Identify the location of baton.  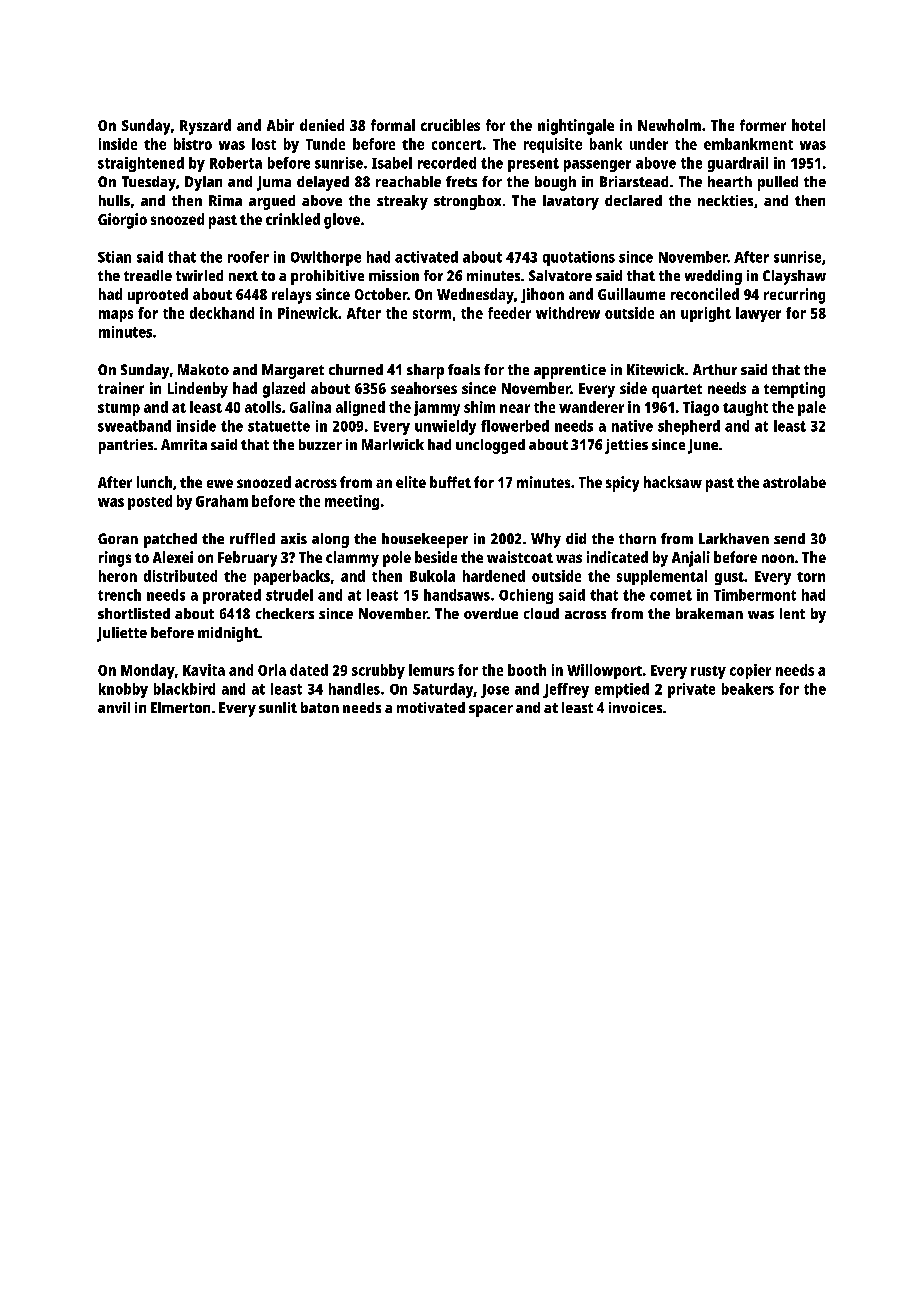
(320, 707).
